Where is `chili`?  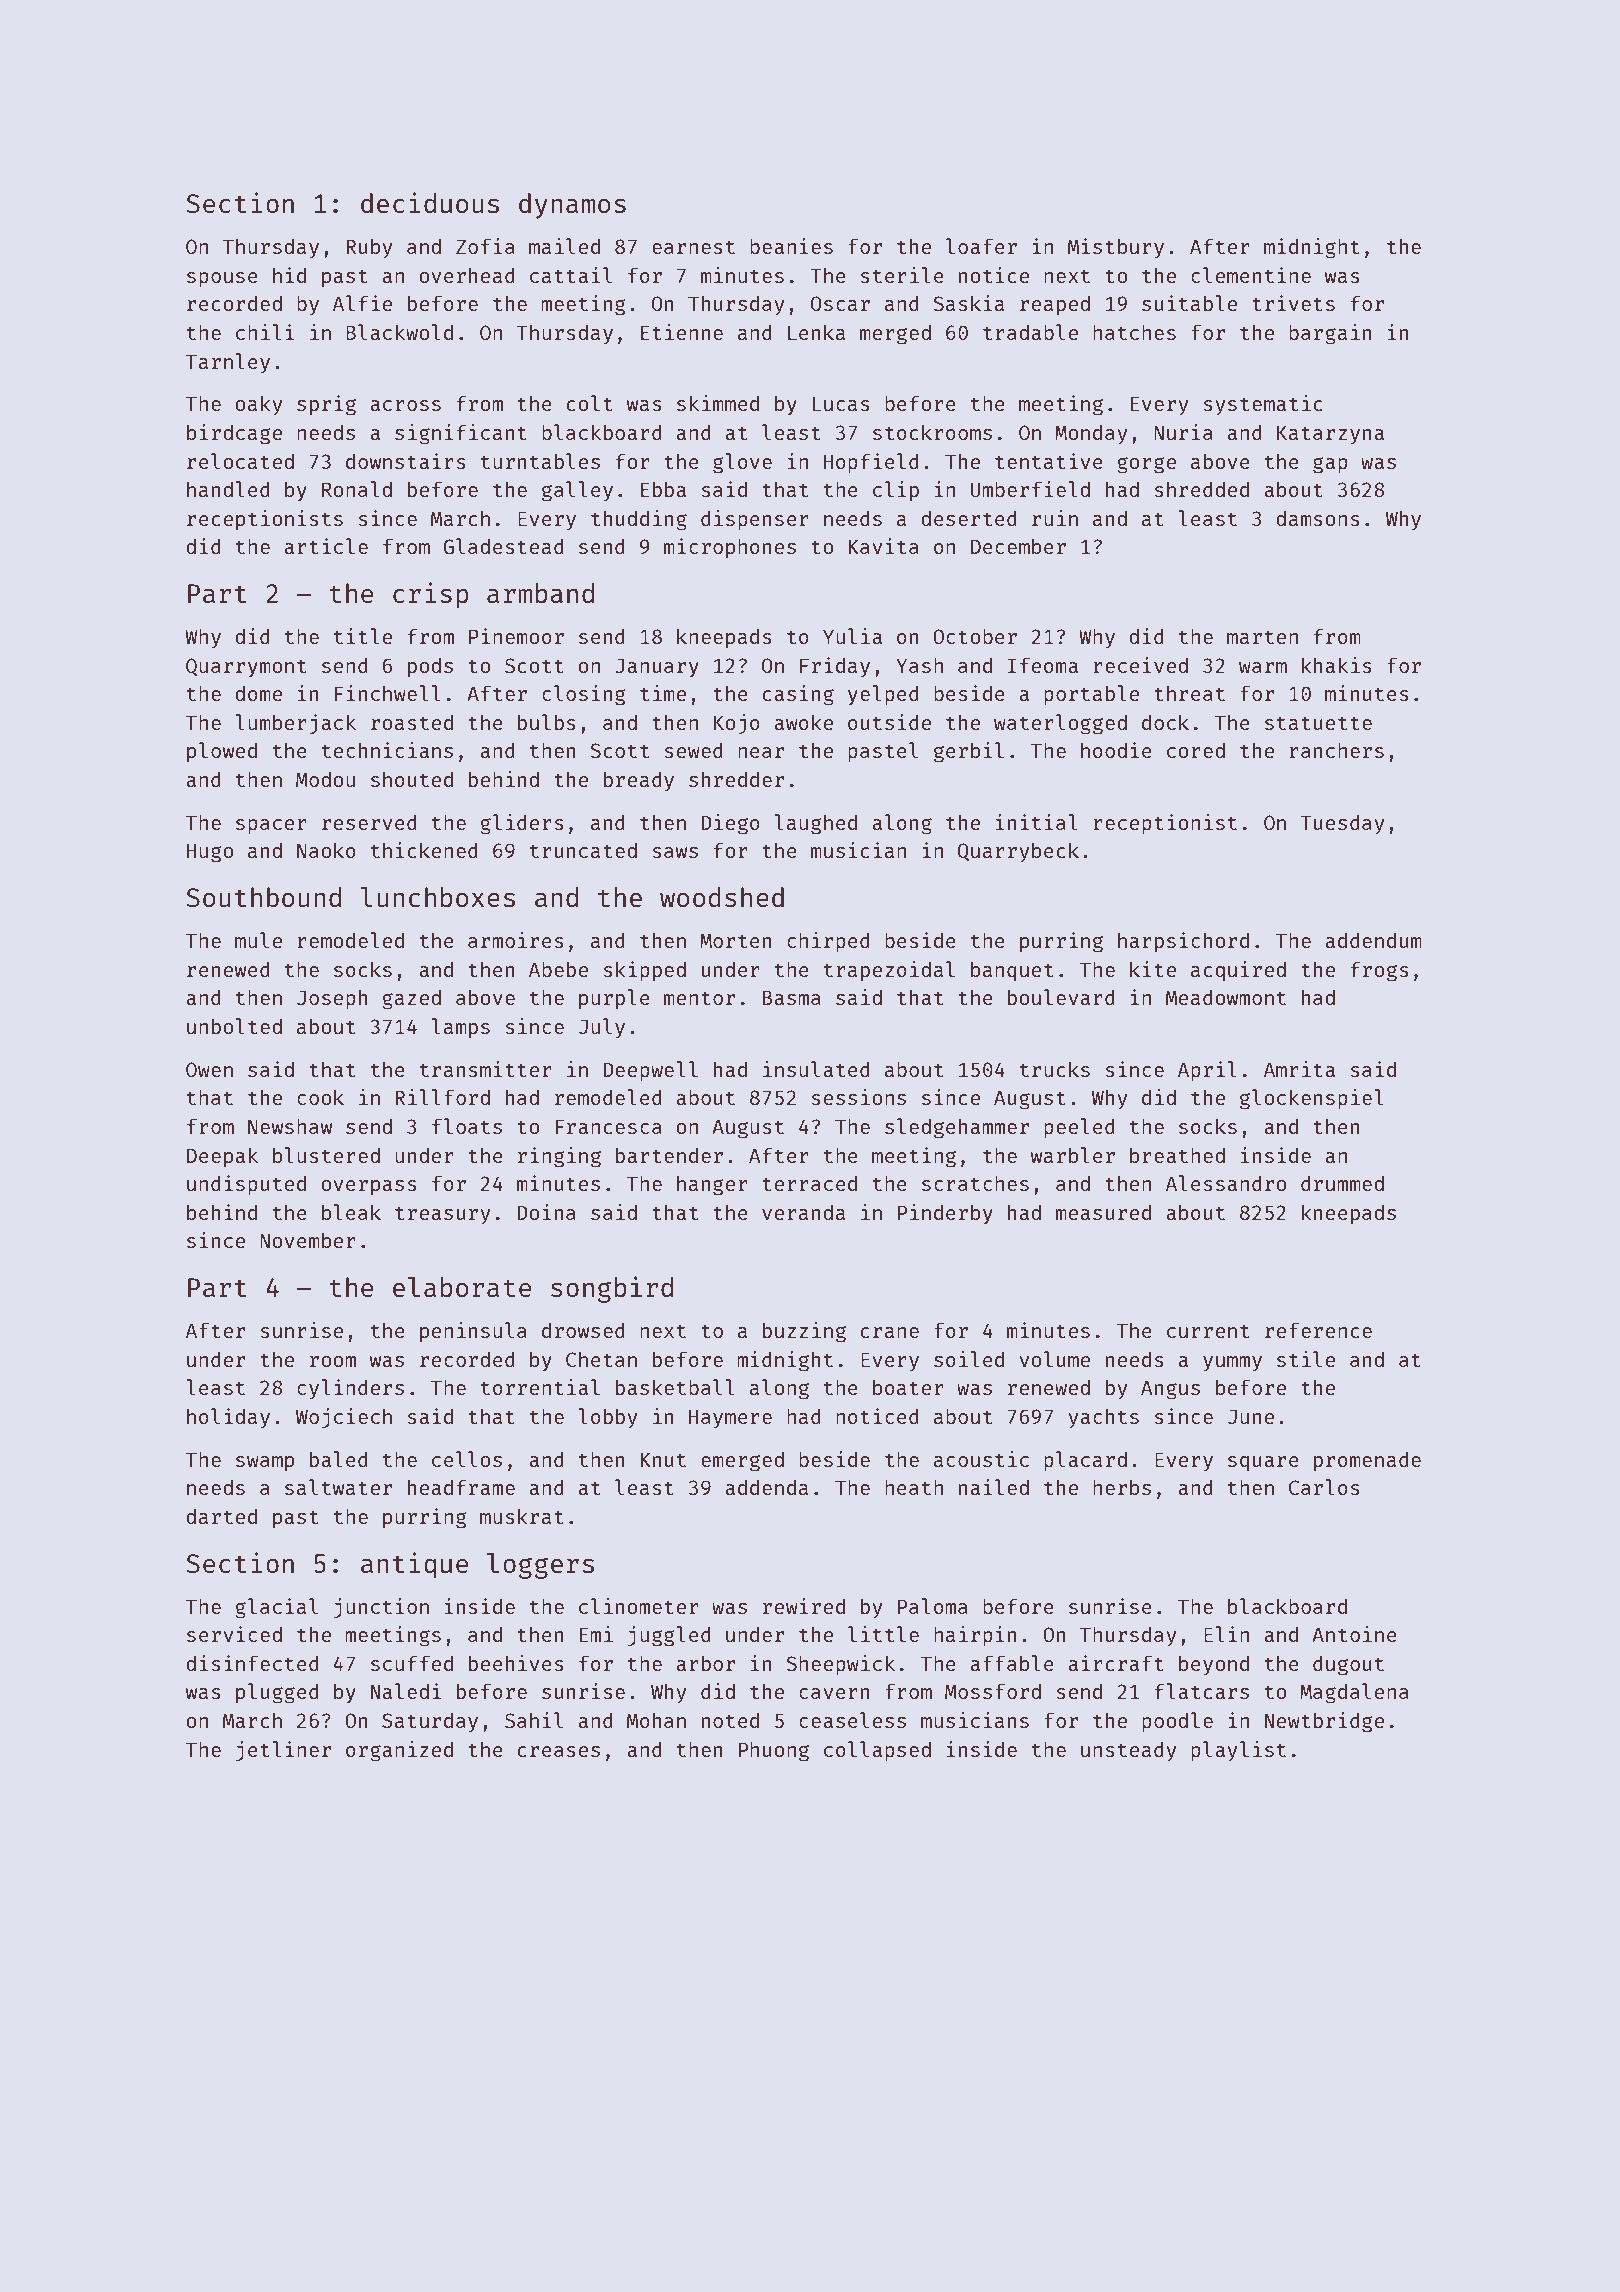
chili is located at coordinates (265, 332).
